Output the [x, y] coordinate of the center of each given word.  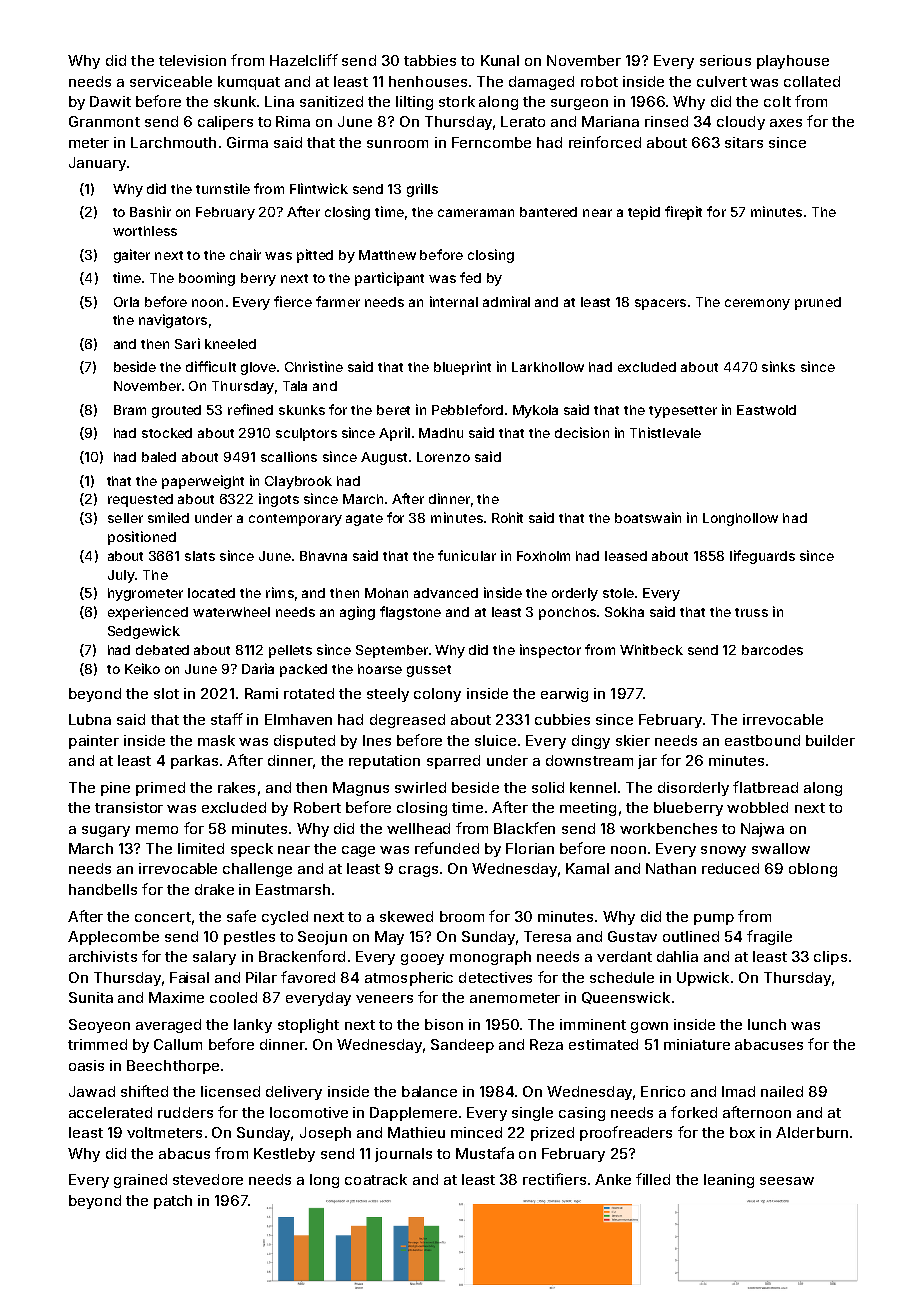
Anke [613, 1179]
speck [252, 850]
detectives [495, 977]
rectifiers [554, 1179]
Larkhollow [548, 367]
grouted [176, 411]
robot [599, 81]
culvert [722, 81]
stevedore [208, 1179]
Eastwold [766, 410]
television [192, 60]
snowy [723, 851]
